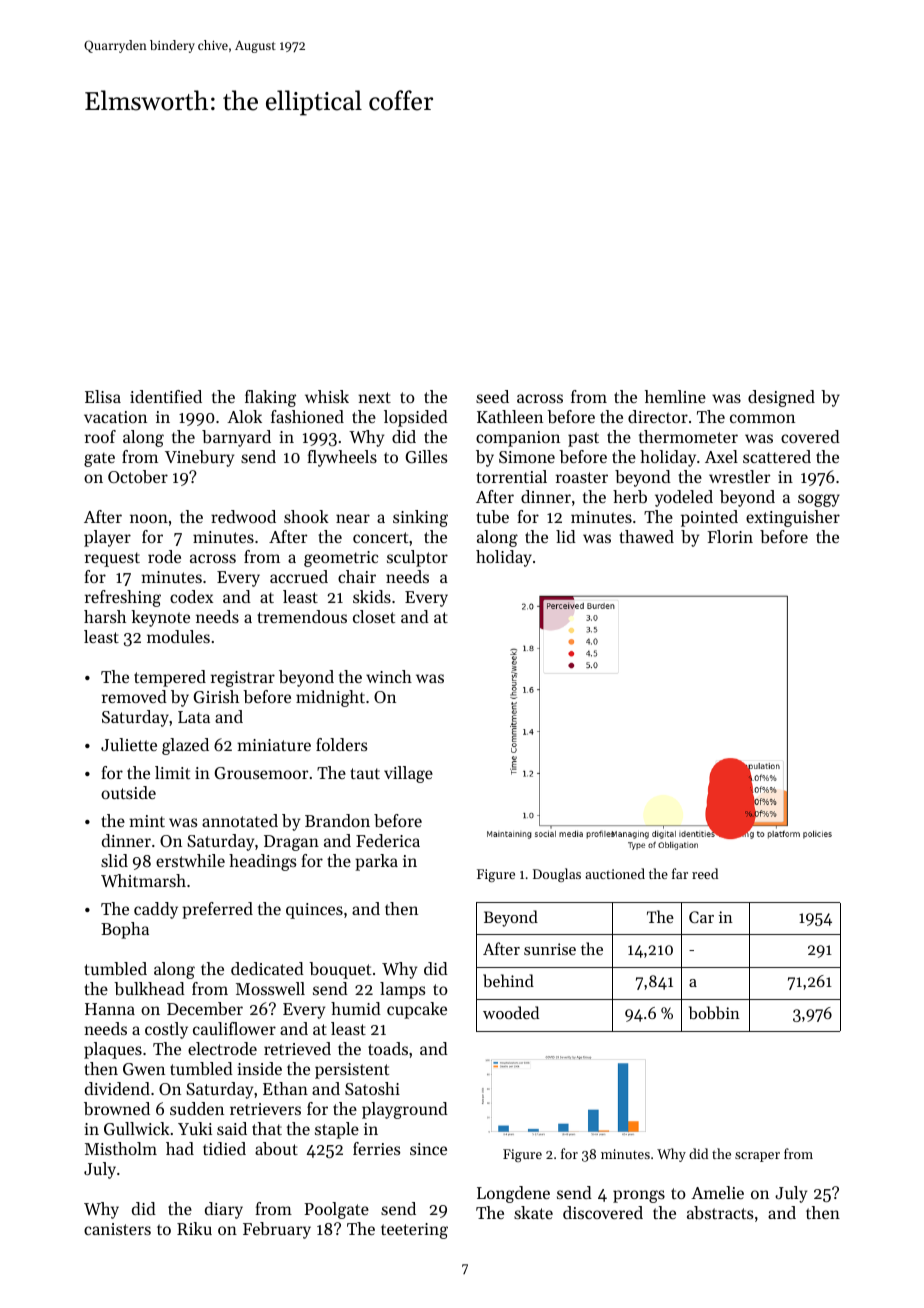  Describe the element at coordinates (110, 1009) in the document. I see `Hanna` at that location.
